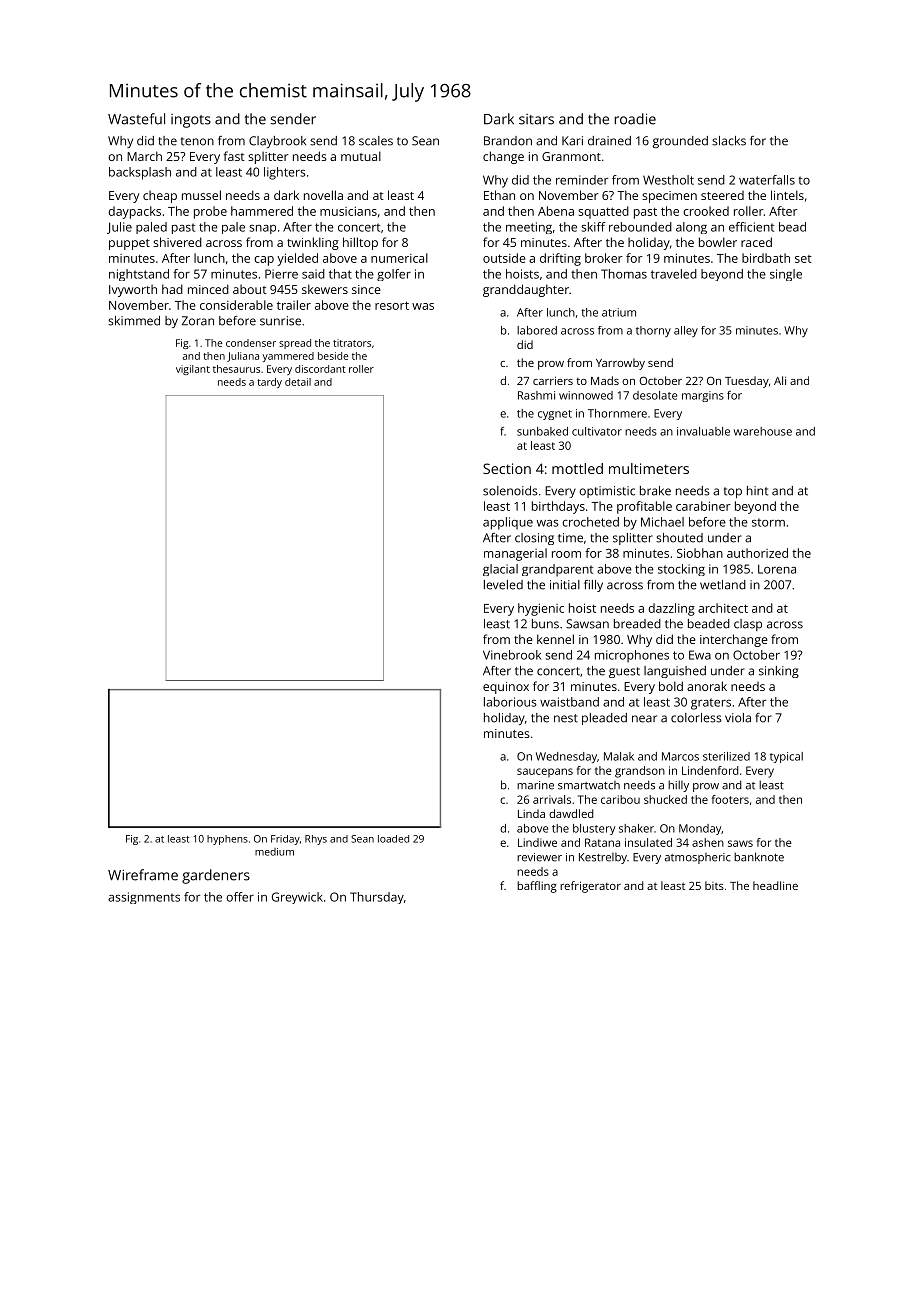 This screenshot has width=924, height=1308. What do you see at coordinates (536, 119) in the screenshot?
I see `sitars` at bounding box center [536, 119].
